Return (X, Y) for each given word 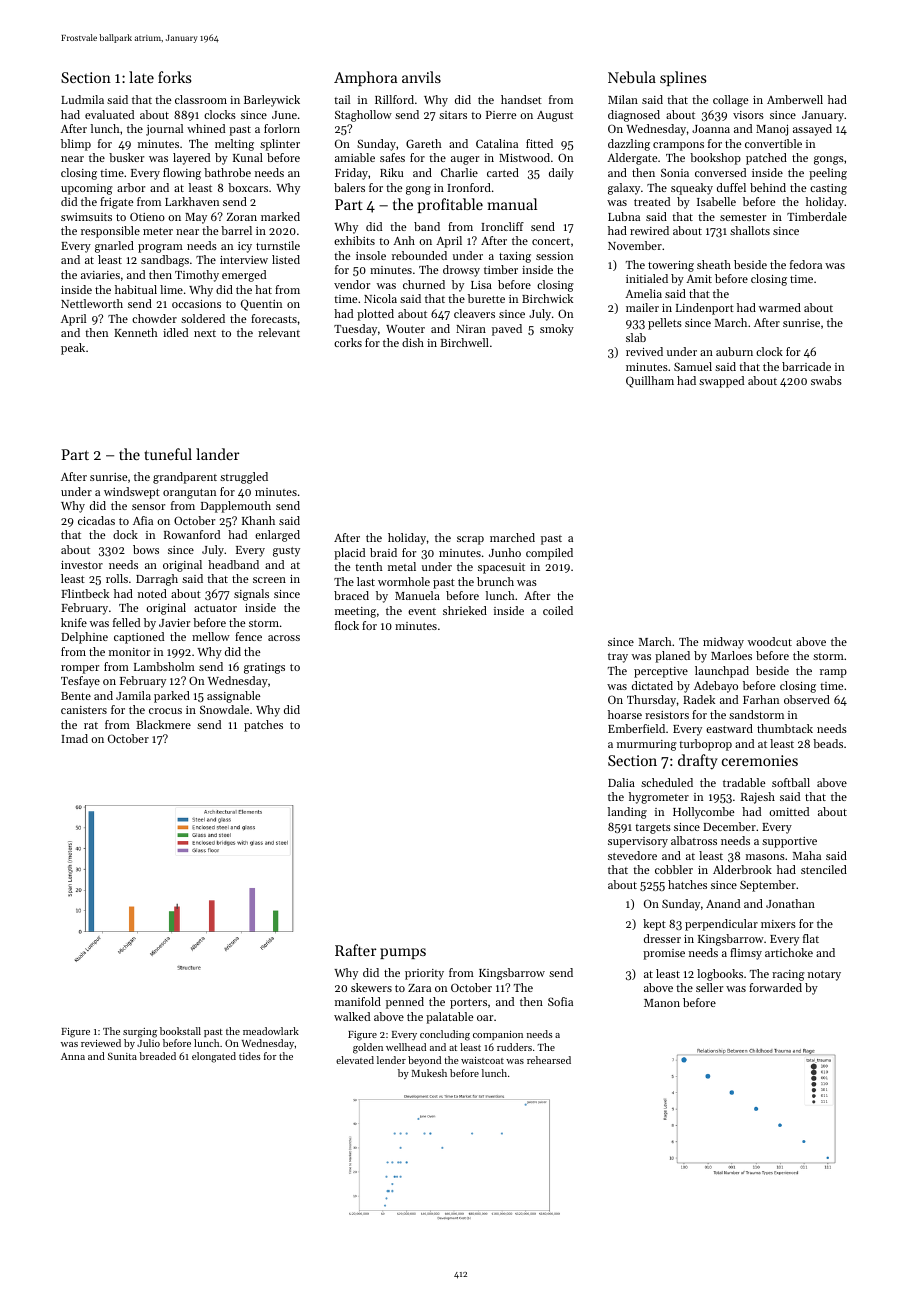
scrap (470, 540)
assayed (812, 130)
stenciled (824, 869)
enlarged (277, 536)
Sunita (122, 1056)
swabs (826, 380)
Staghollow (363, 116)
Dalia (621, 782)
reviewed (101, 1043)
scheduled (667, 782)
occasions (196, 304)
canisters (84, 710)
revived (644, 351)
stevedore (632, 855)
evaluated (109, 114)
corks (348, 342)
